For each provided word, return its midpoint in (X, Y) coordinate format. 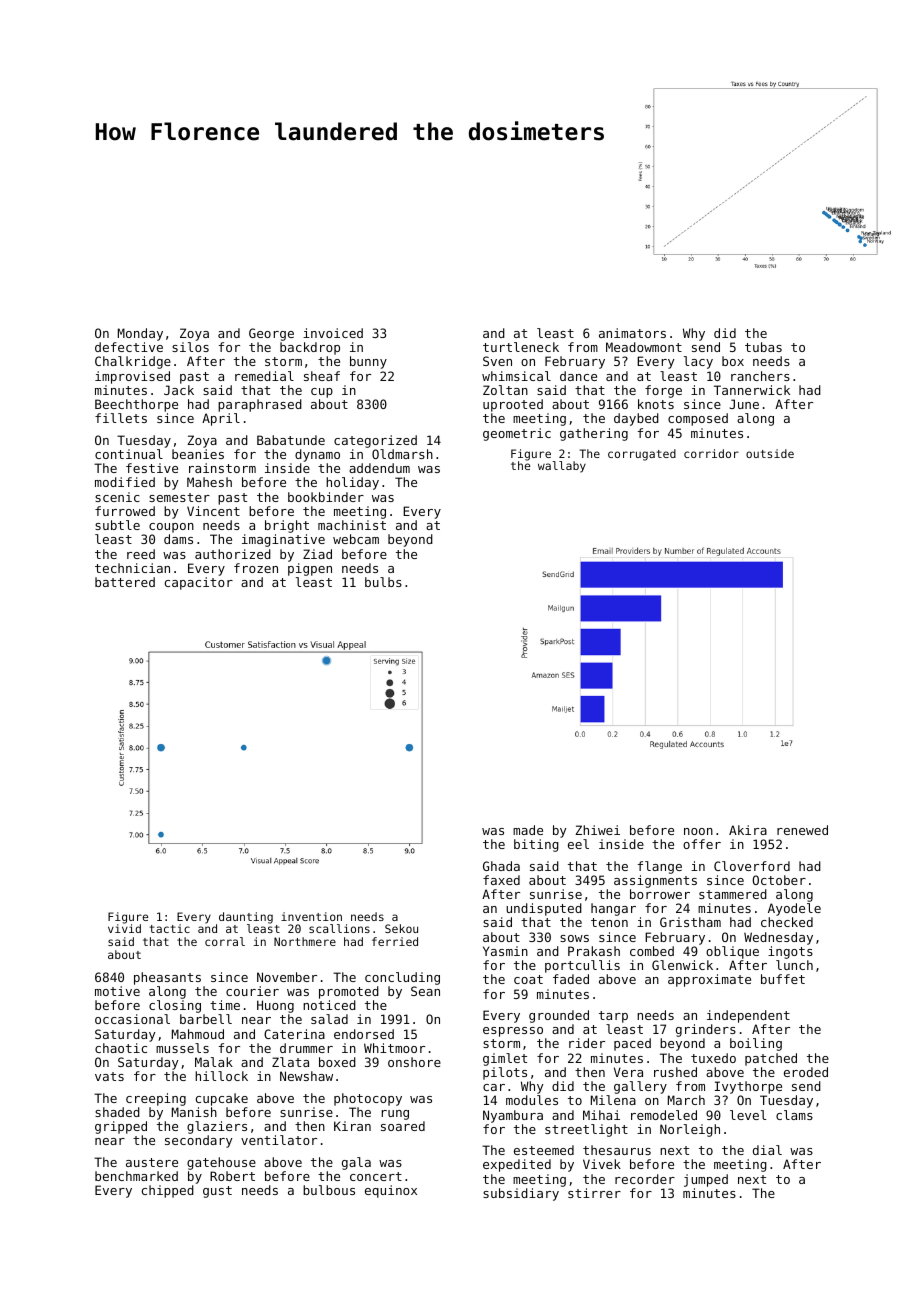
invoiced (333, 333)
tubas (763, 347)
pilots (505, 1073)
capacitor (199, 583)
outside (770, 453)
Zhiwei (597, 830)
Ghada (501, 866)
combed (652, 951)
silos (190, 347)
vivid (124, 928)
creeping (156, 1099)
